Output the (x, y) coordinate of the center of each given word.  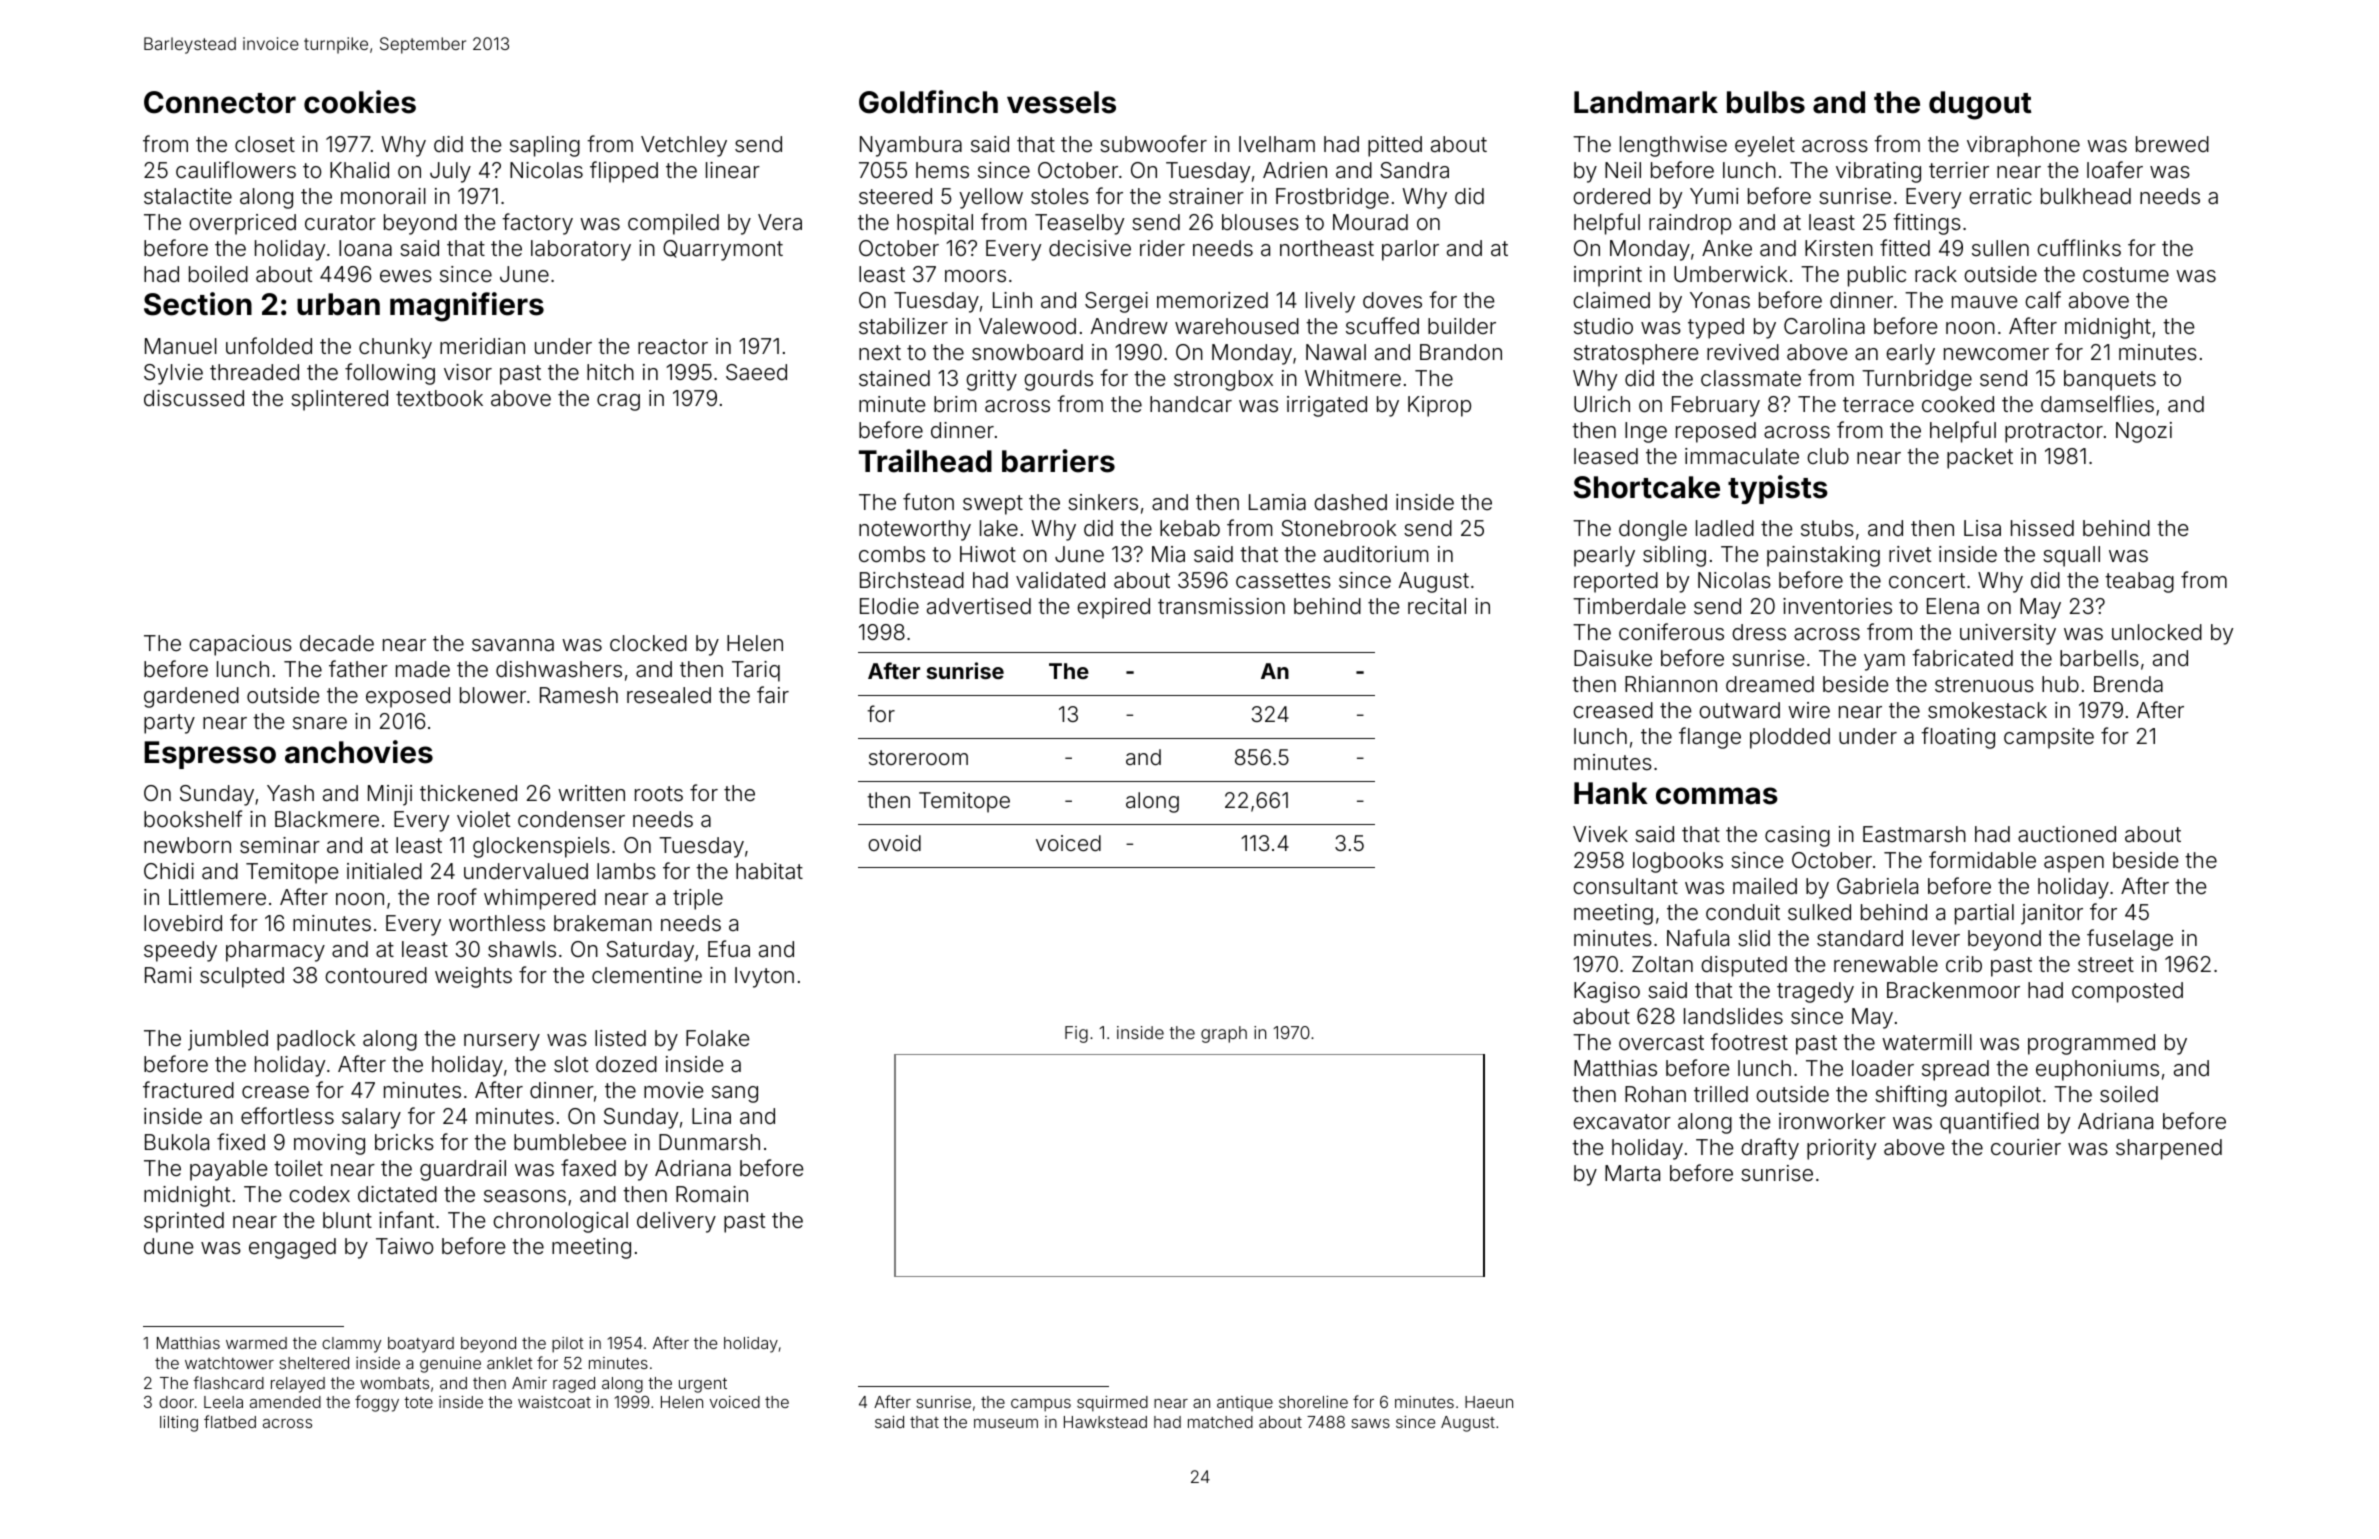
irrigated (1327, 406)
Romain (712, 1194)
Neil (1623, 170)
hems (942, 170)
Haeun (1489, 1402)
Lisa (1982, 528)
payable (229, 1170)
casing (1797, 836)
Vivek (1600, 834)
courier (2026, 1147)
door (176, 1402)
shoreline (1313, 1402)
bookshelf (193, 819)
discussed (194, 398)
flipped (624, 172)
